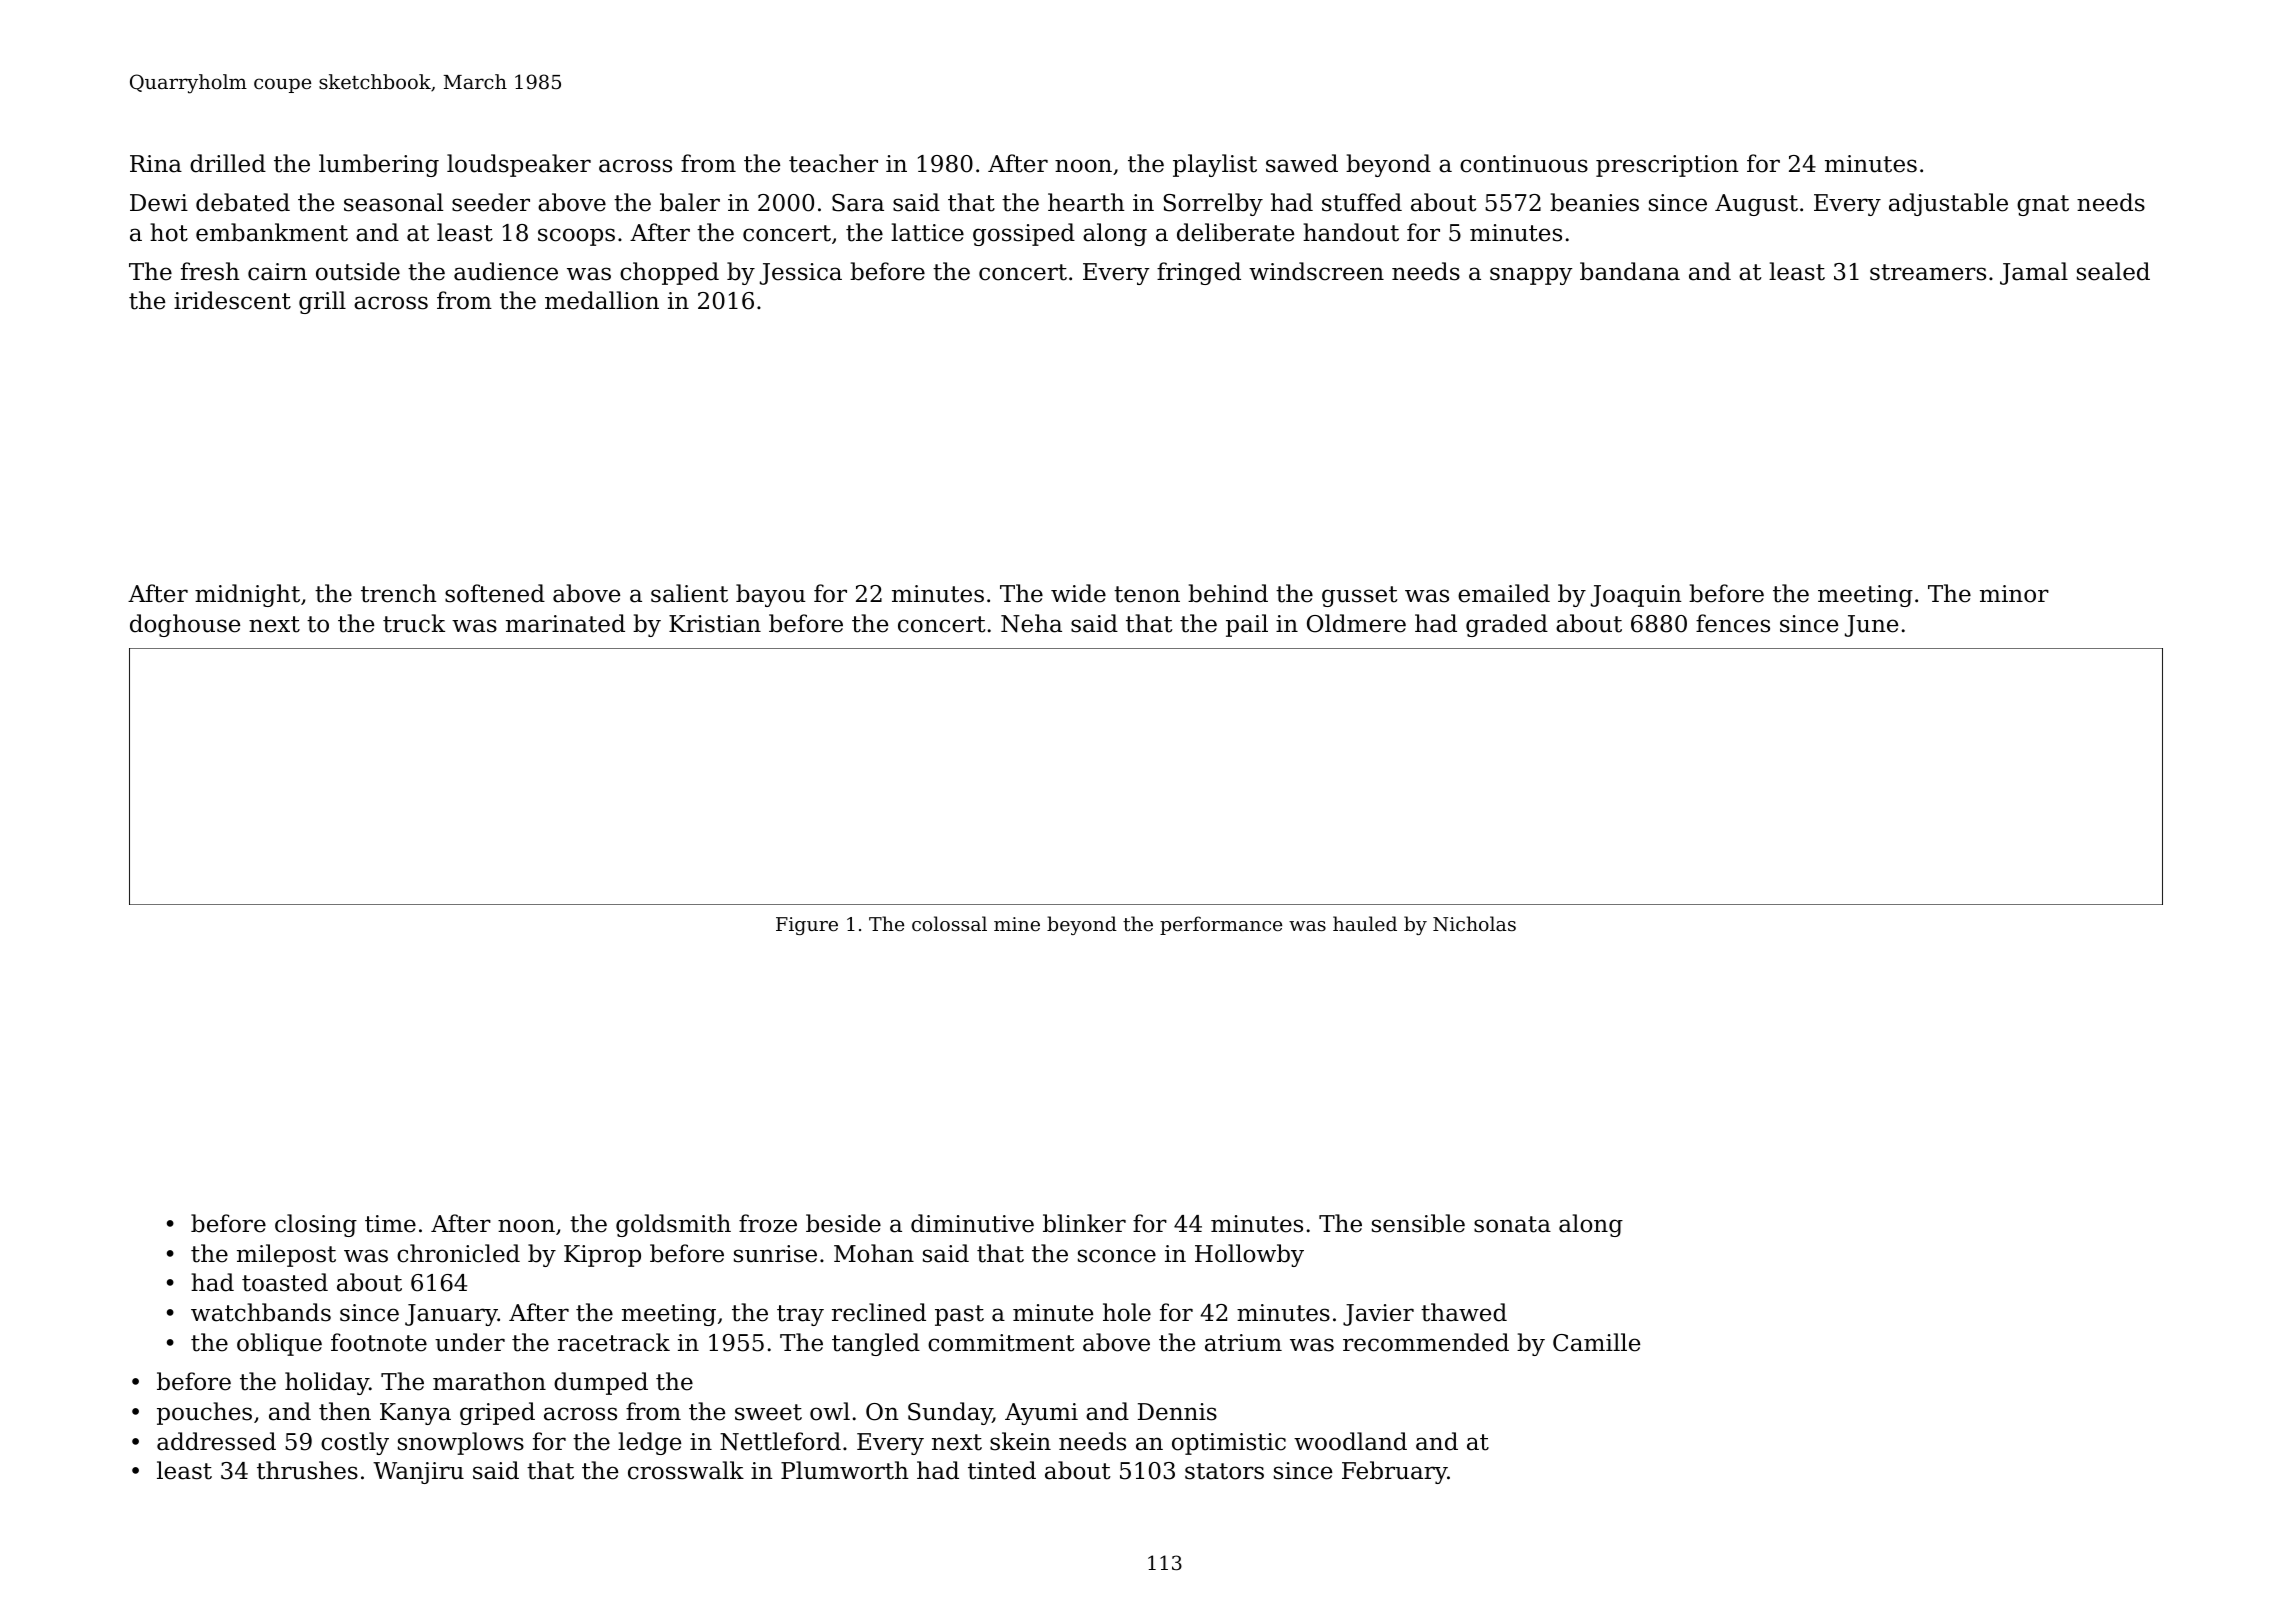  I want to click on under, so click(470, 1342).
